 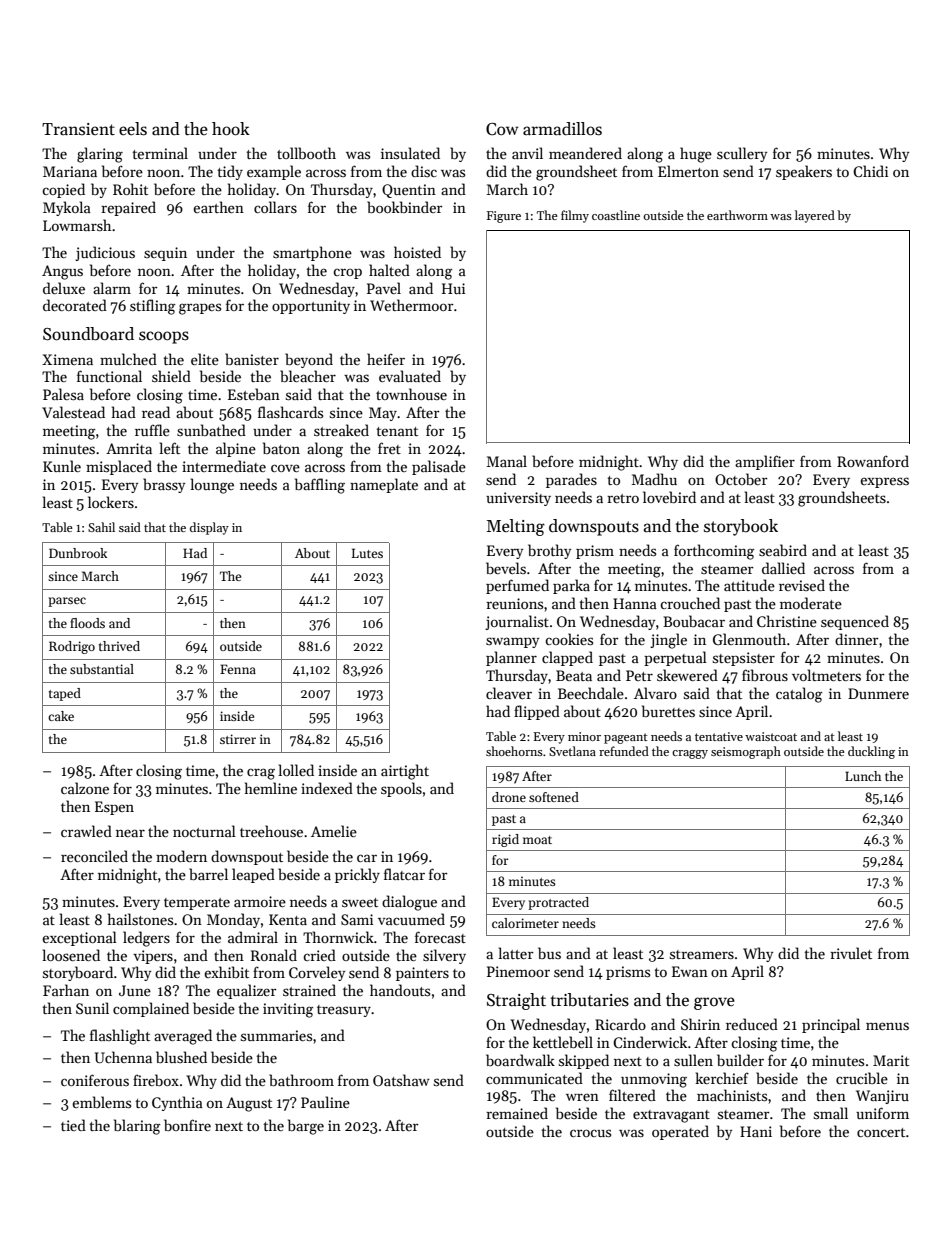 What do you see at coordinates (802, 585) in the screenshot?
I see `revised` at bounding box center [802, 585].
